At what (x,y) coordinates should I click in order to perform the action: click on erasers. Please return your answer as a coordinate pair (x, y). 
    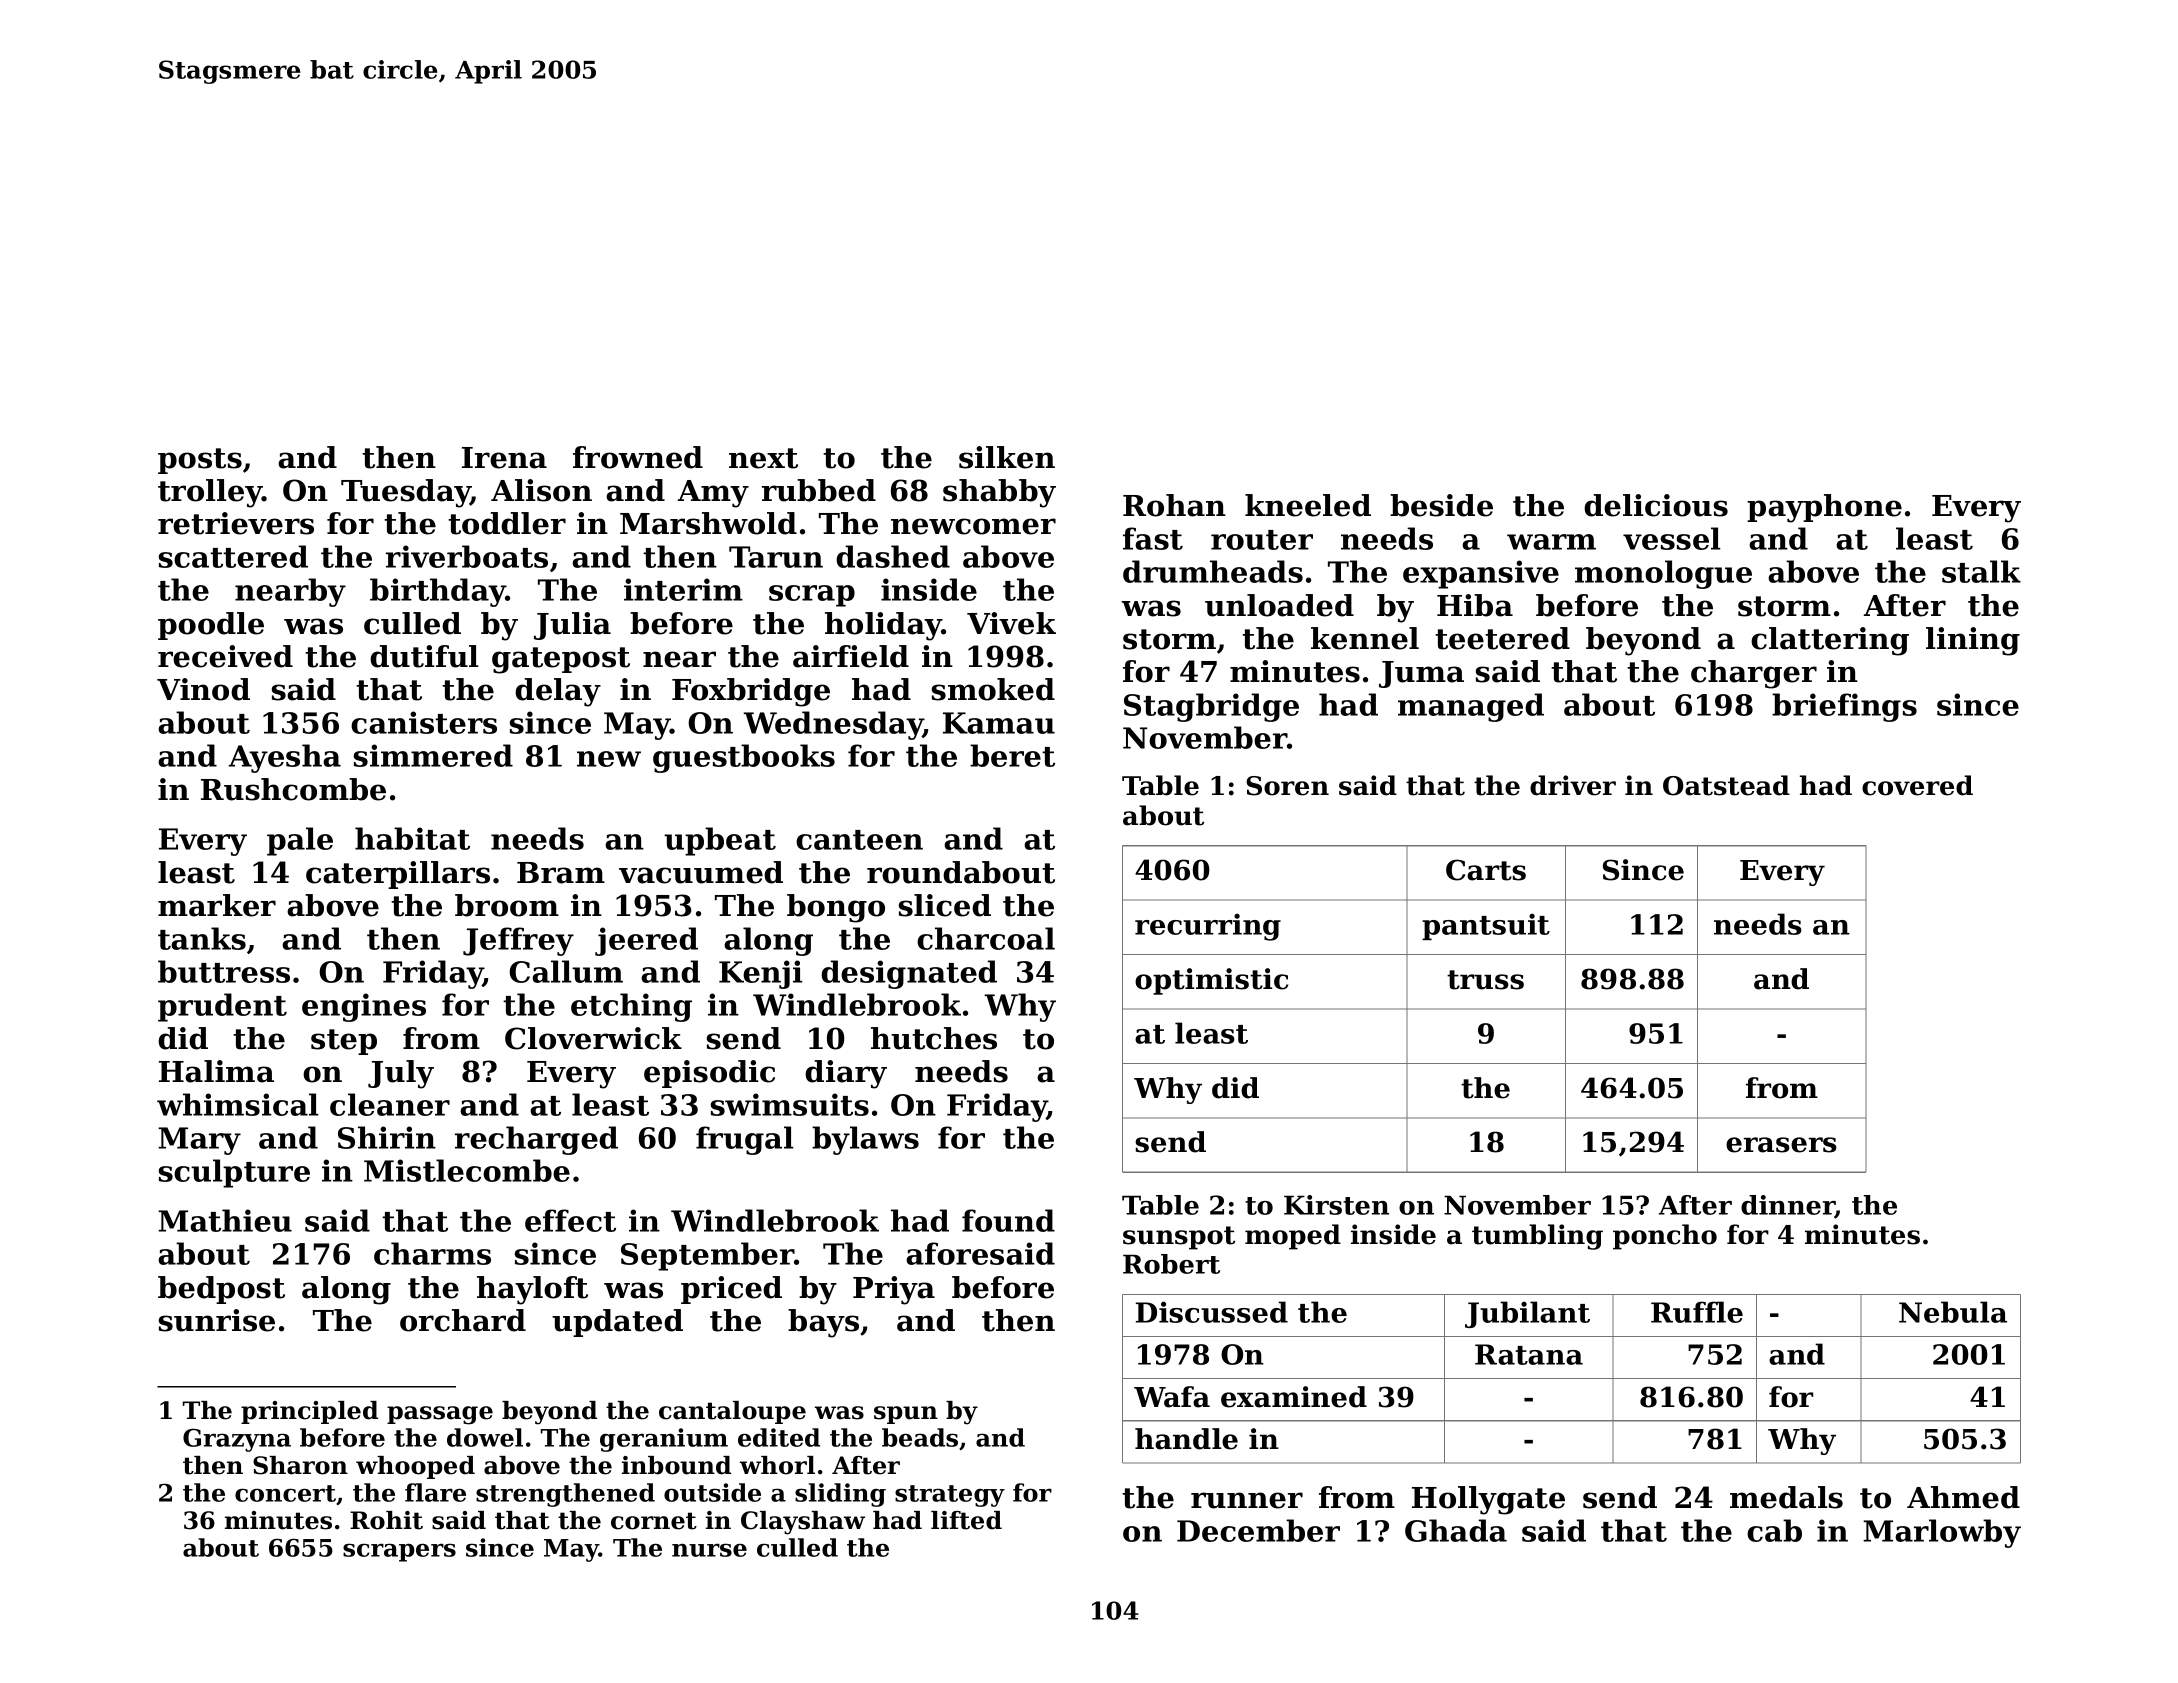
    Looking at the image, I should click on (1781, 1145).
